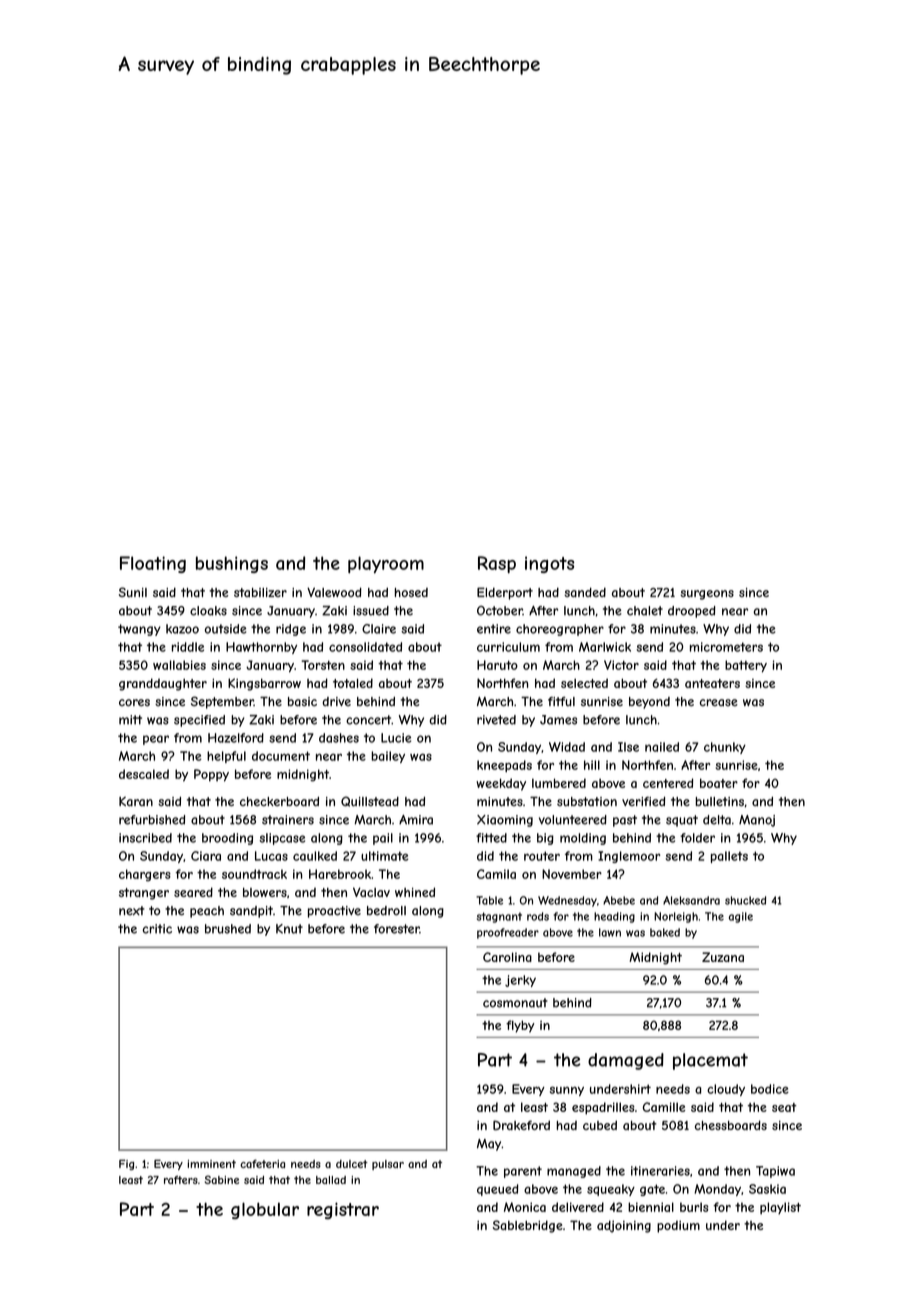 The image size is (924, 1308). What do you see at coordinates (560, 630) in the screenshot?
I see `choreographer` at bounding box center [560, 630].
